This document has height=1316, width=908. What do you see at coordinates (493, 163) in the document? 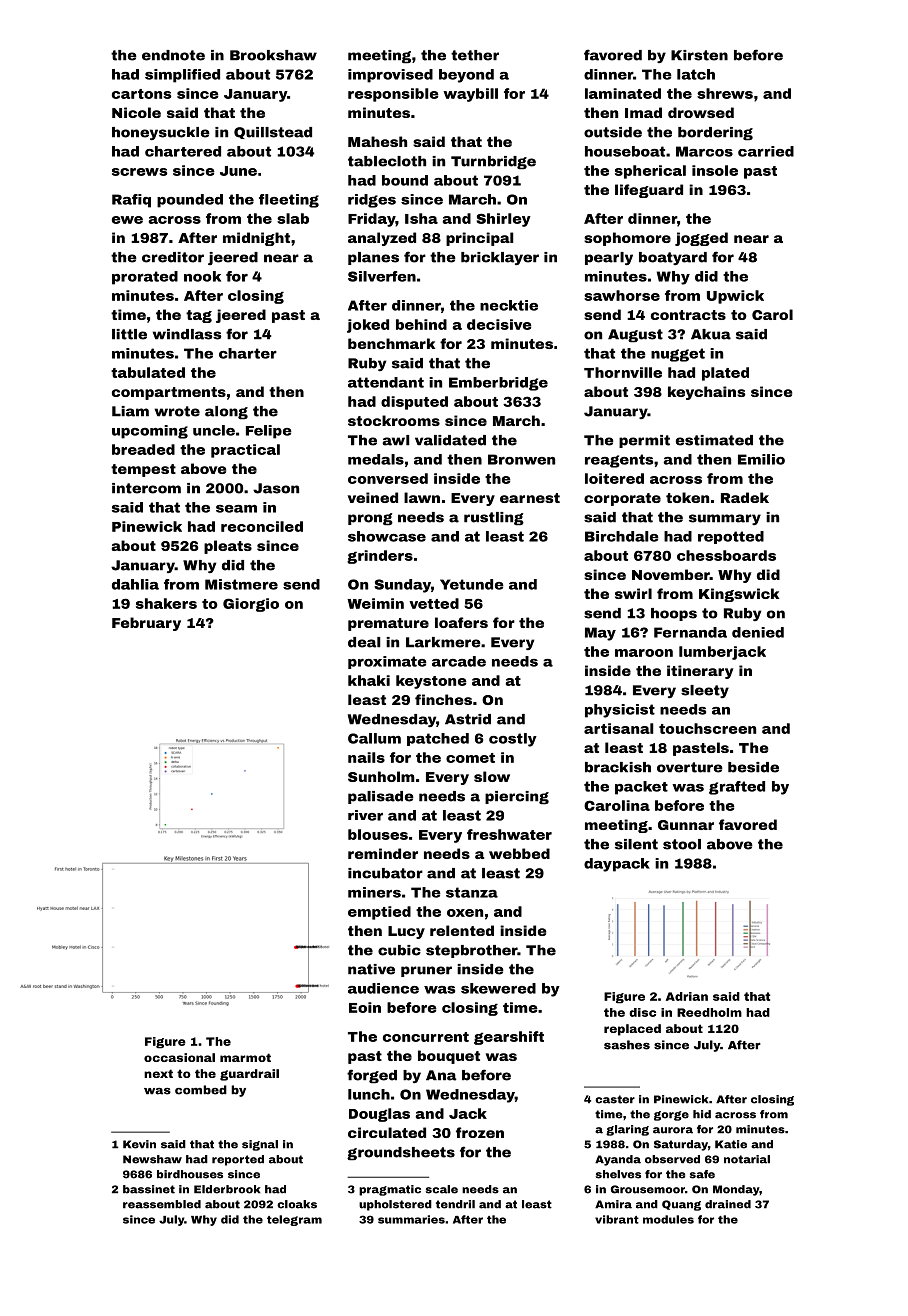
I see `Turnbridge` at bounding box center [493, 163].
